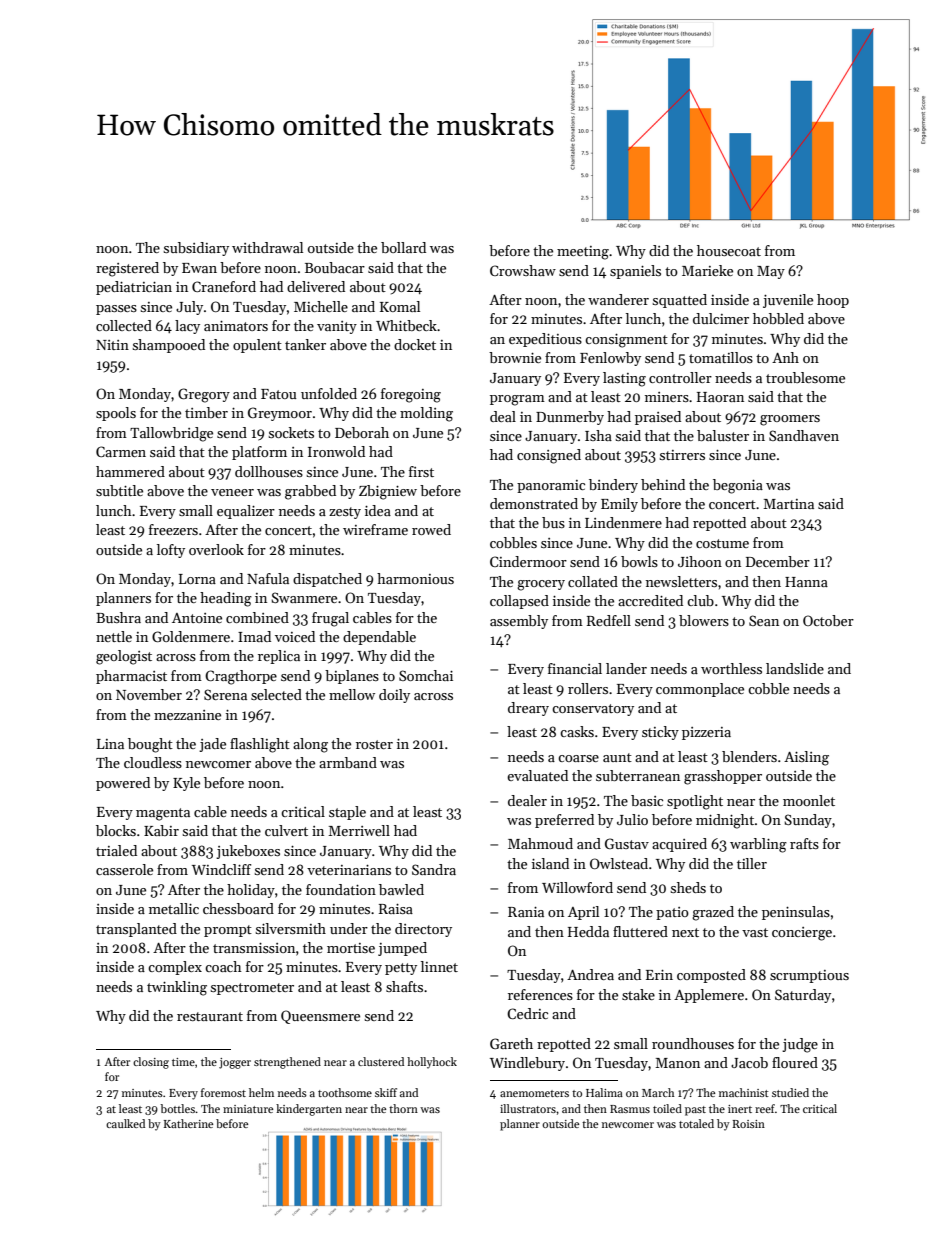 The image size is (952, 1233). Describe the element at coordinates (110, 744) in the page. I see `Lina` at that location.
